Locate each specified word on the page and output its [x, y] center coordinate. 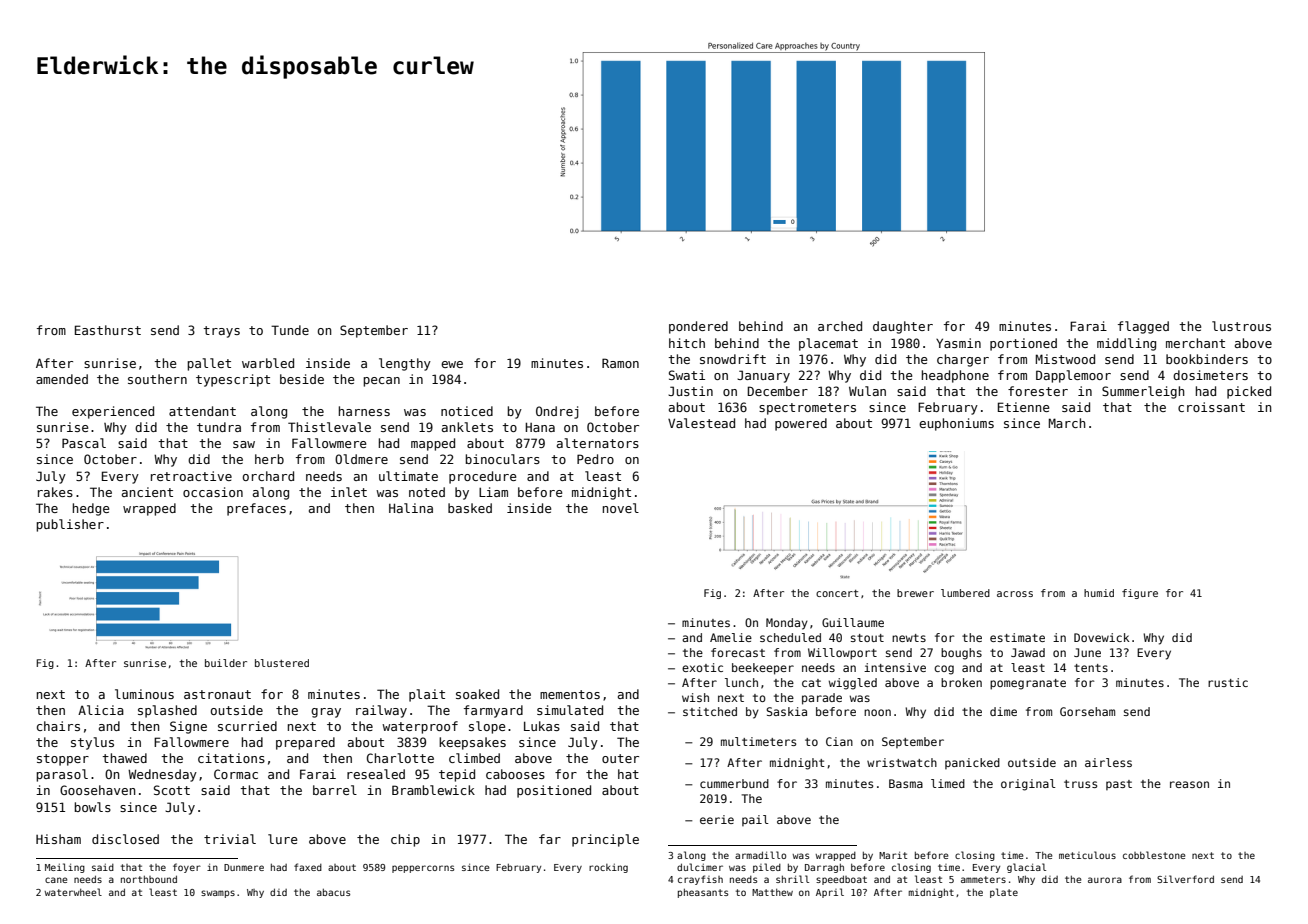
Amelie [731, 637]
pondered [698, 327]
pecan [381, 382]
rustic [1228, 682]
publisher [70, 525]
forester [1038, 391]
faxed [308, 867]
